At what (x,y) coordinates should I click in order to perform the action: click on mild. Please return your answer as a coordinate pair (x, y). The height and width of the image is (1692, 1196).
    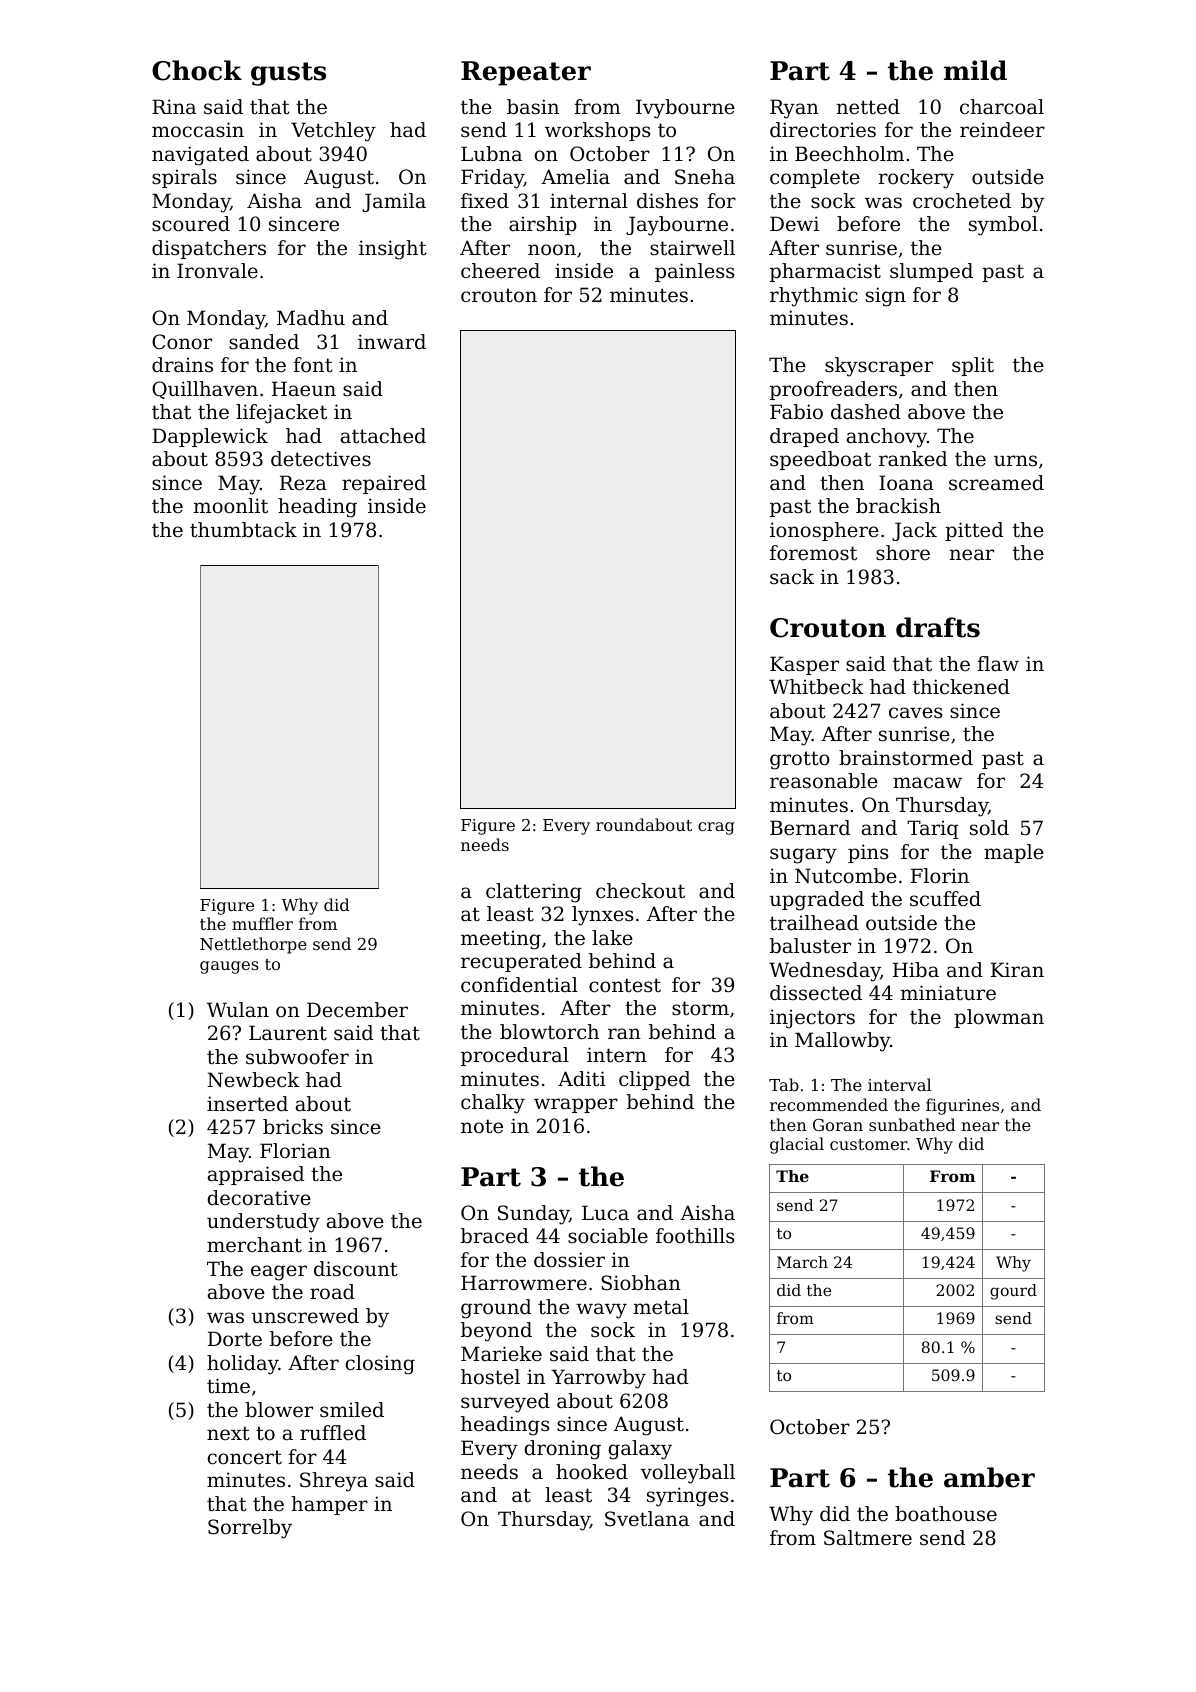
    Looking at the image, I should click on (975, 70).
